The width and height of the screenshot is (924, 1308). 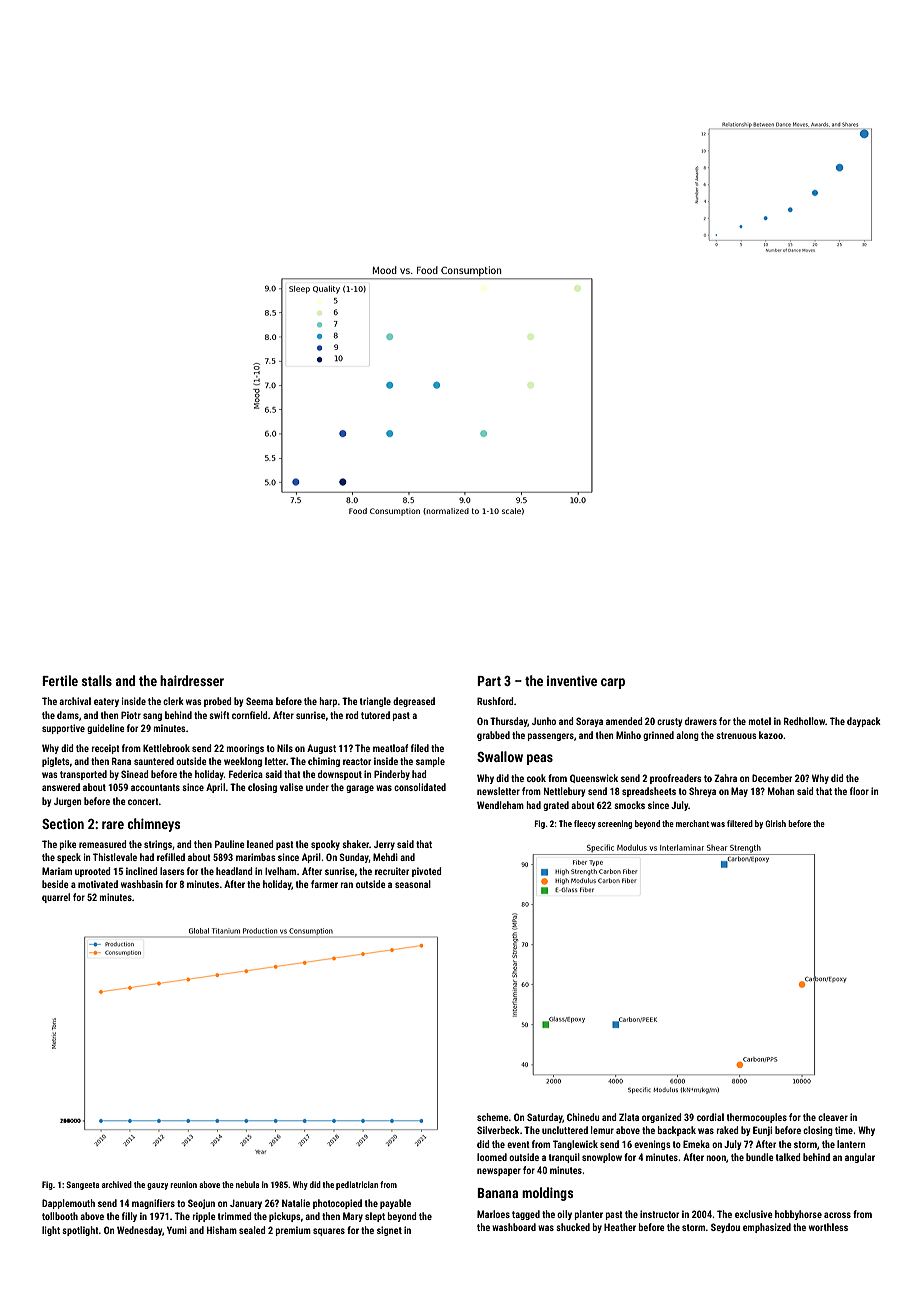 What do you see at coordinates (117, 1184) in the screenshot?
I see `archived` at bounding box center [117, 1184].
